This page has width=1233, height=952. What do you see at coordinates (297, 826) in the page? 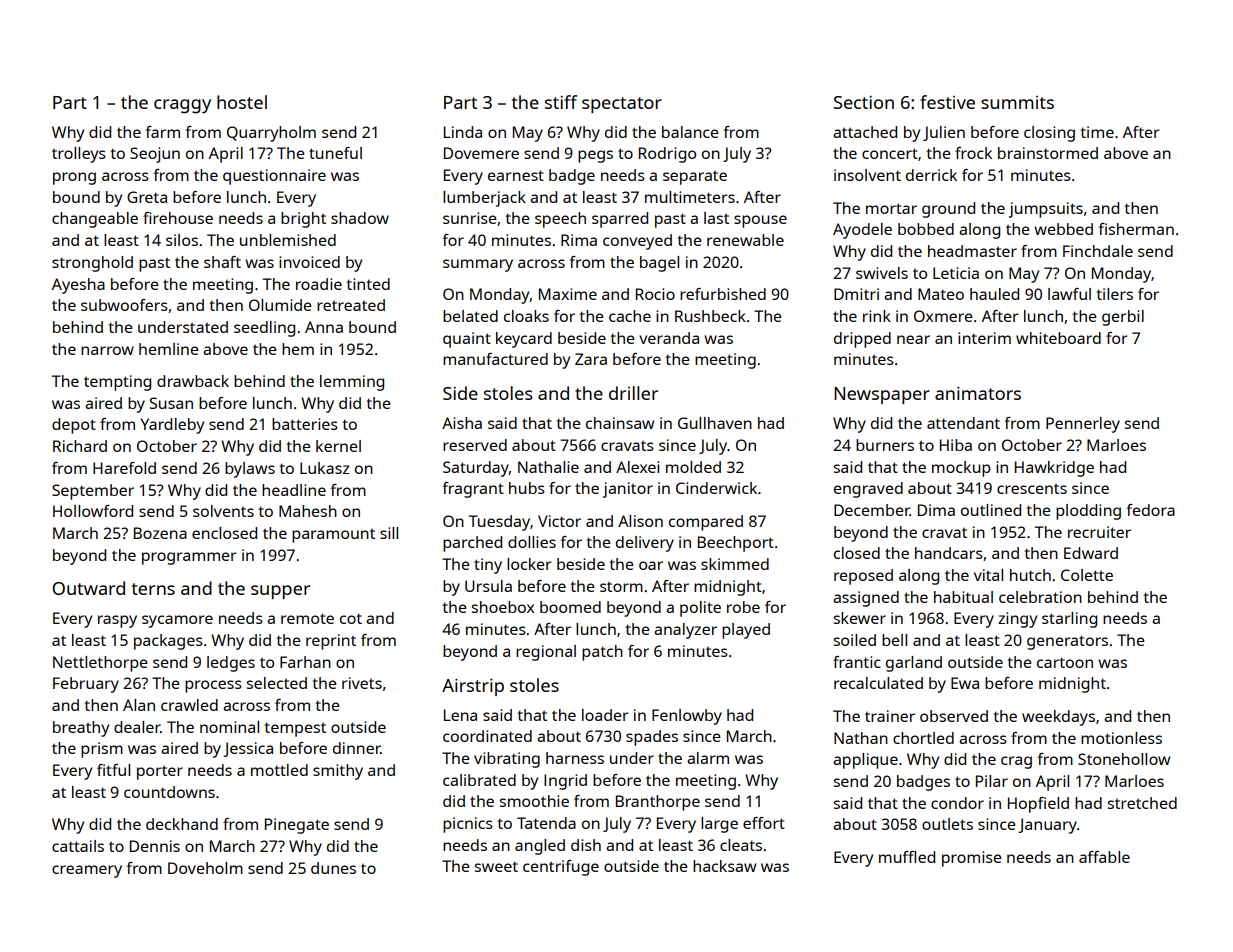
I see `Pinegate` at bounding box center [297, 826].
